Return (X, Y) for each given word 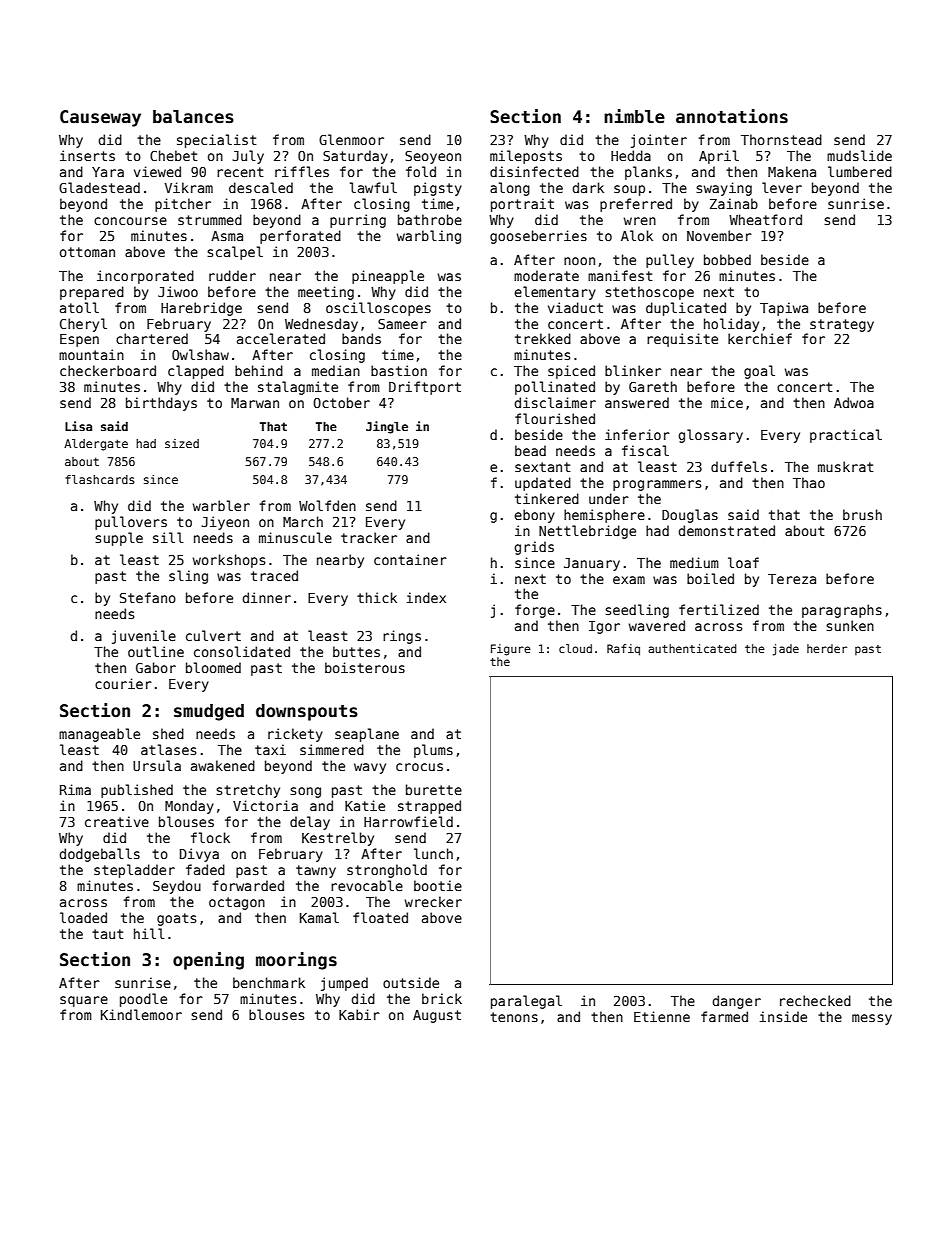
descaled (261, 187)
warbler (221, 505)
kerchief (760, 338)
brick (442, 998)
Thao (809, 482)
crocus (419, 767)
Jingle (387, 427)
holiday (731, 325)
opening (208, 961)
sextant (543, 467)
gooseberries (538, 237)
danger (736, 1002)
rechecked (815, 1000)
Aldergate (96, 445)
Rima (75, 789)
